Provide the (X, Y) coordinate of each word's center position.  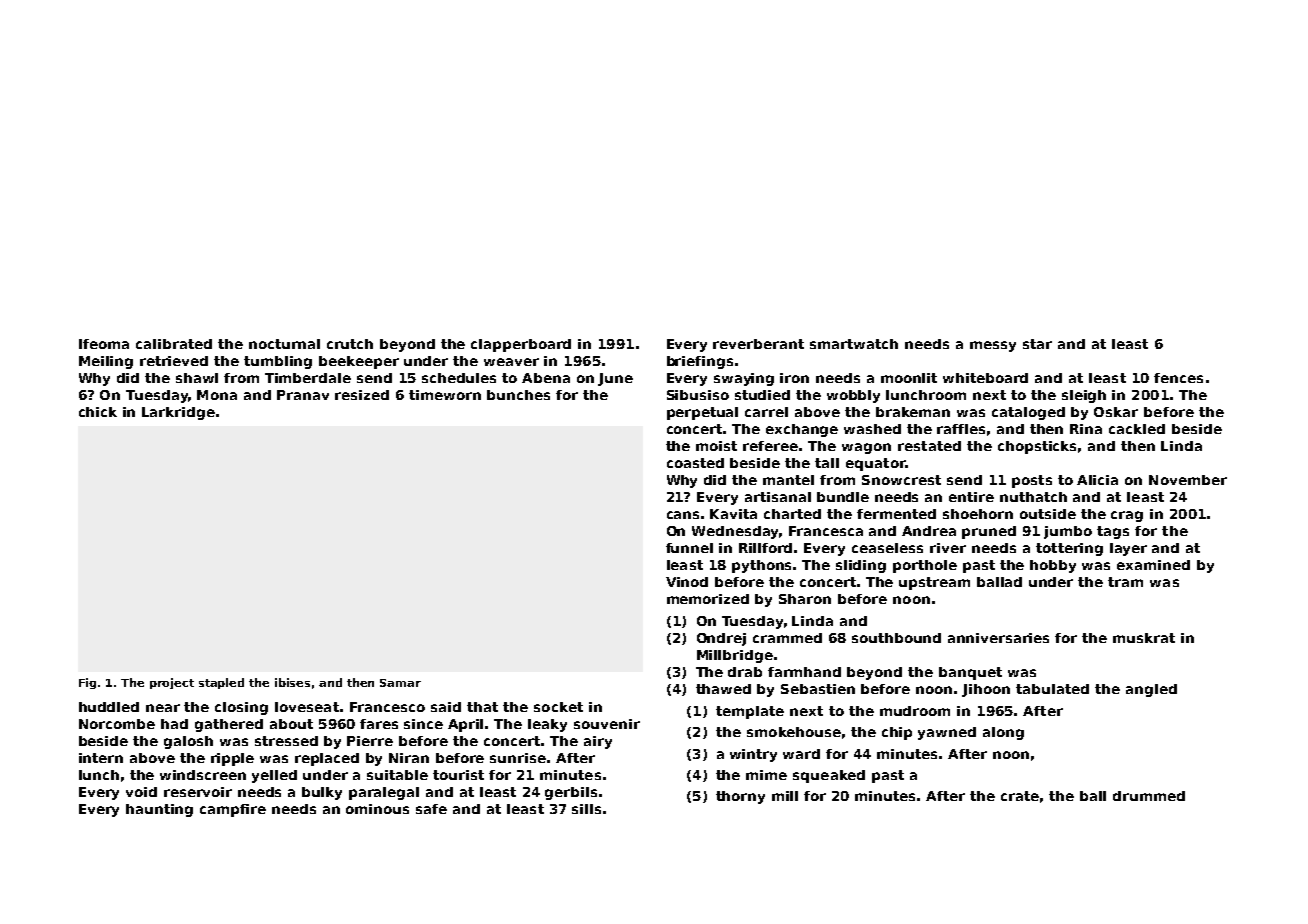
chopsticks (1037, 447)
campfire (233, 810)
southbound (896, 638)
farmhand (804, 672)
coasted (695, 463)
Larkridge (178, 413)
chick (98, 412)
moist (716, 446)
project (172, 683)
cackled (1137, 429)
